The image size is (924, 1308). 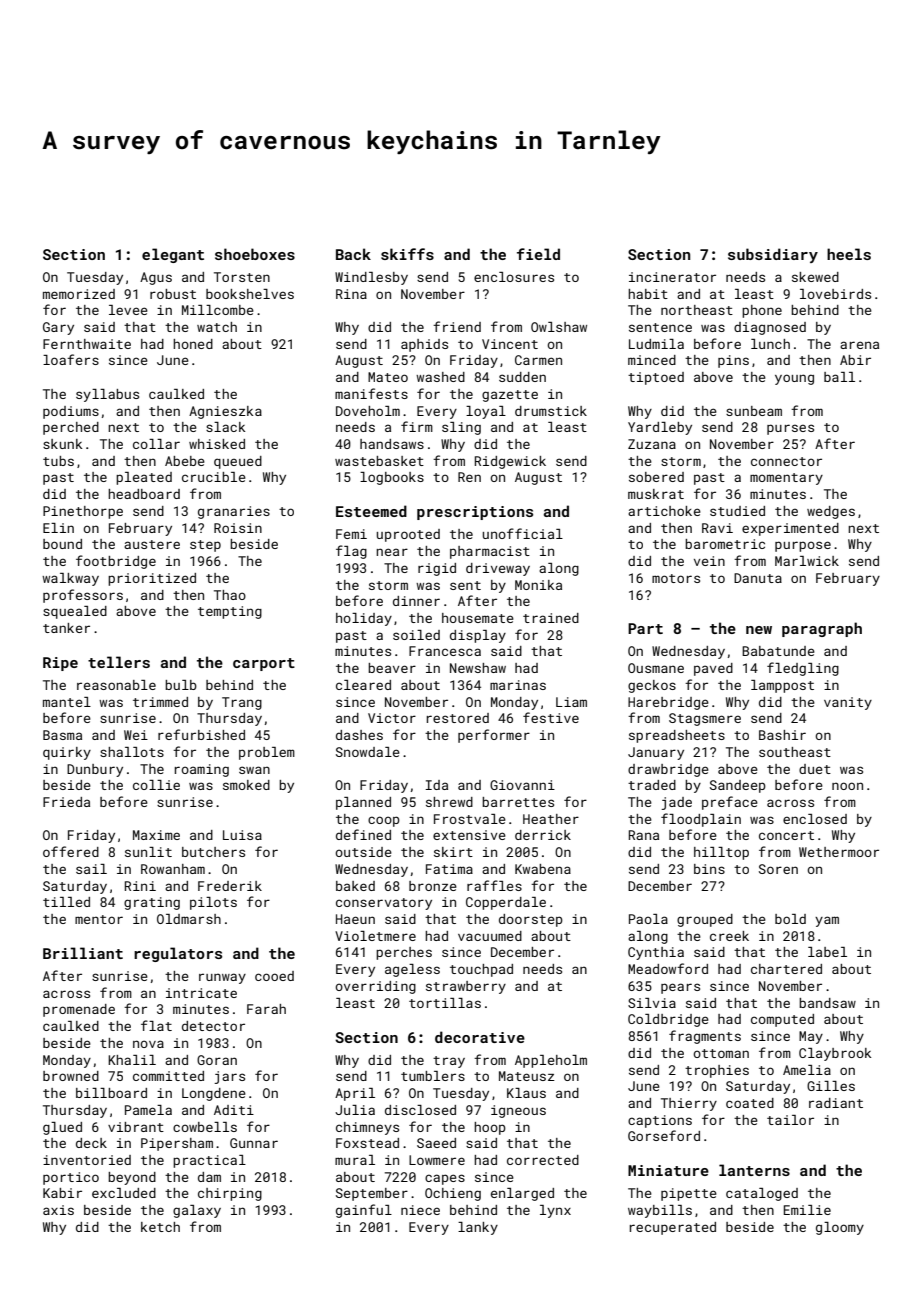 I want to click on handsaws, so click(x=392, y=444).
